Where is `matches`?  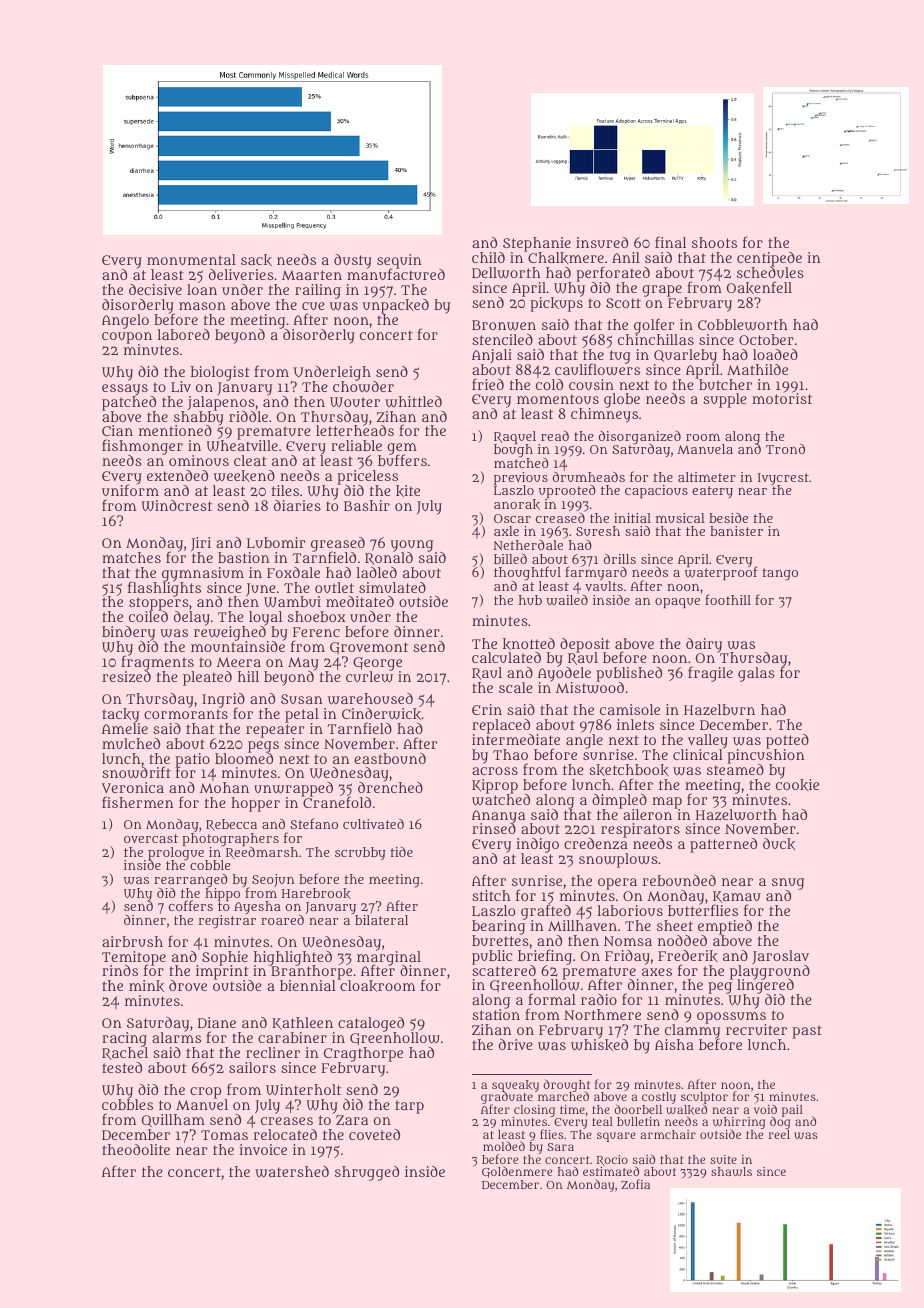 matches is located at coordinates (131, 557).
